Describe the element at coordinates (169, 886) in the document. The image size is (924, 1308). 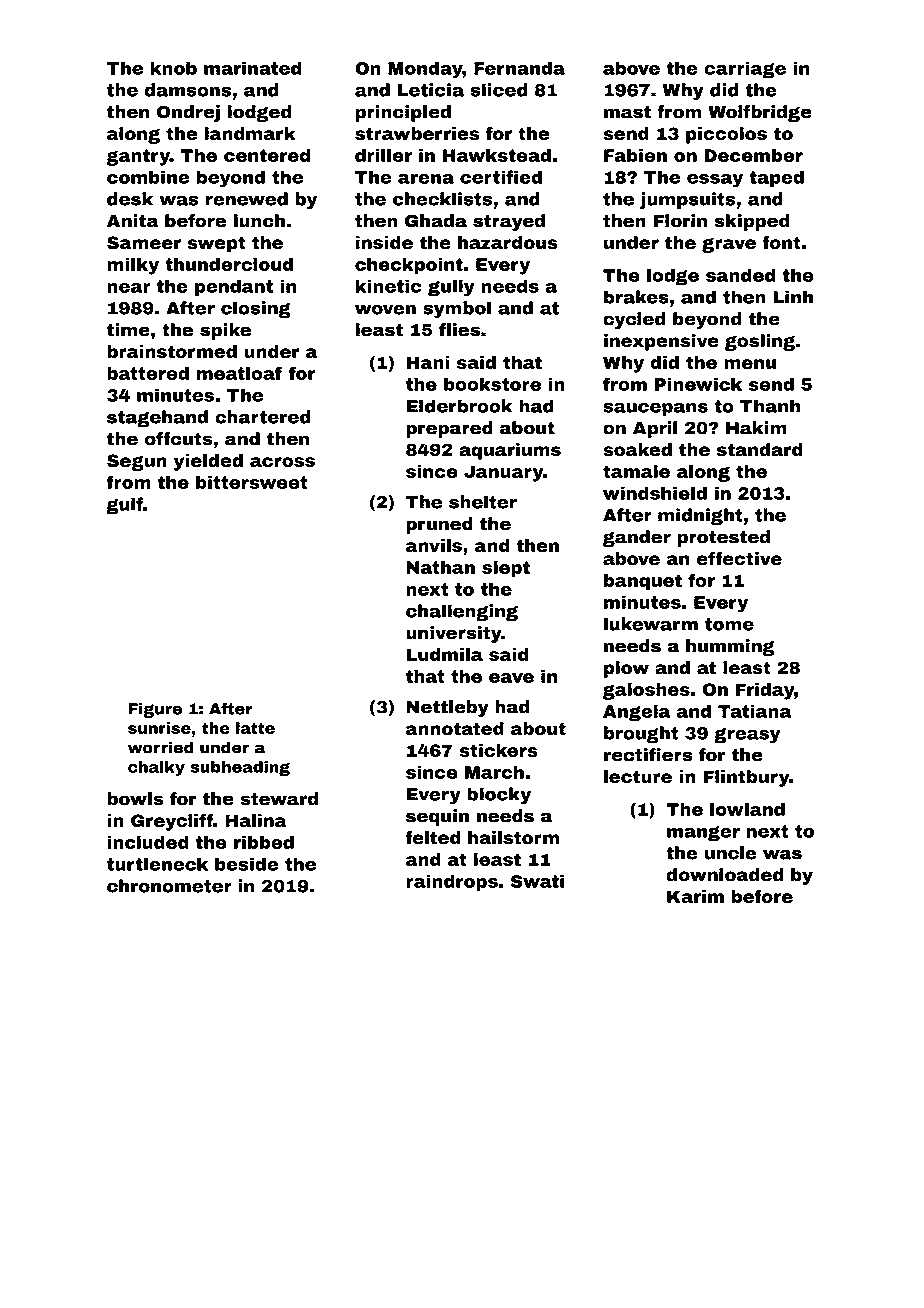
I see `chronometer` at that location.
